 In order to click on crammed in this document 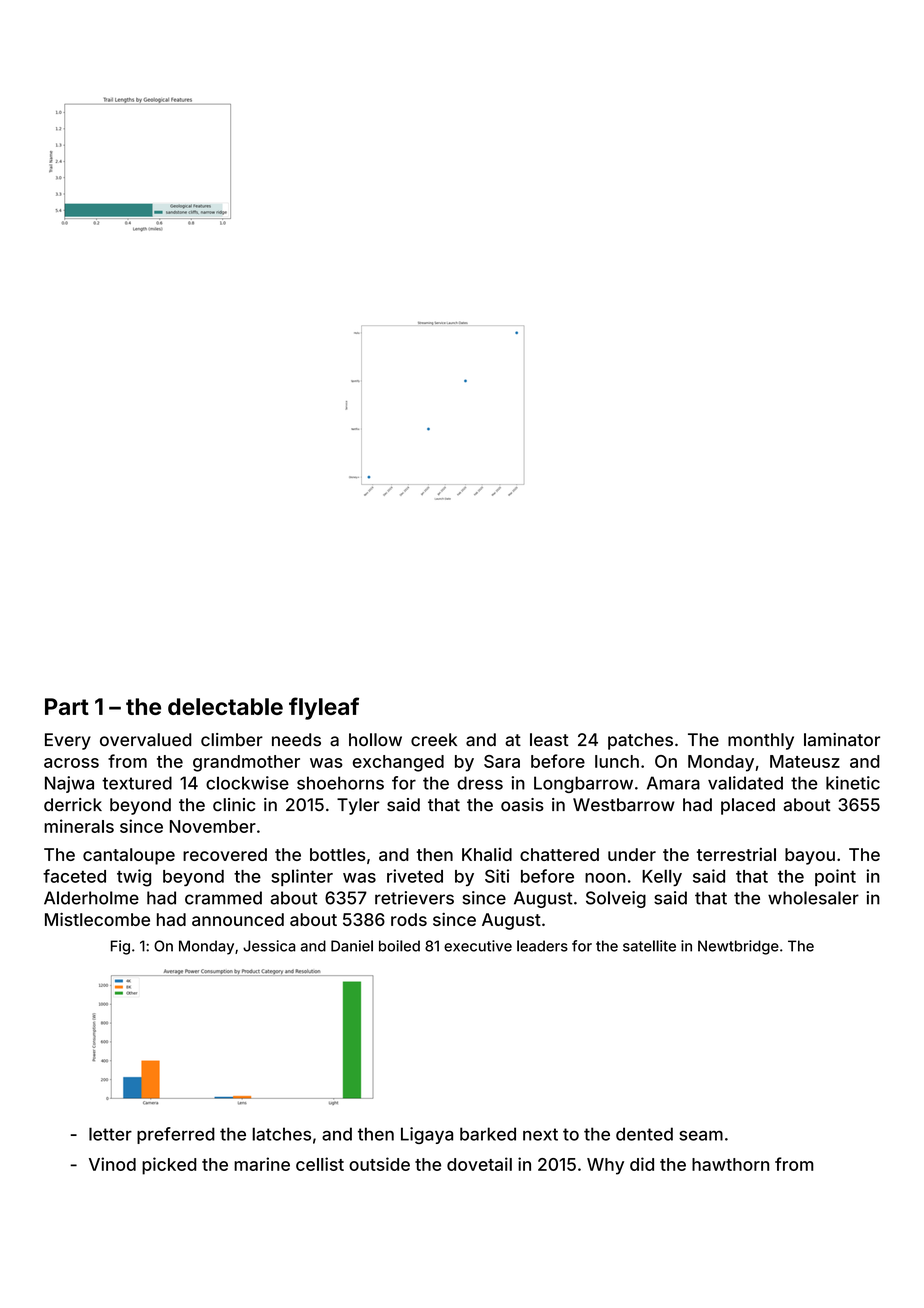, I will do `click(223, 898)`.
